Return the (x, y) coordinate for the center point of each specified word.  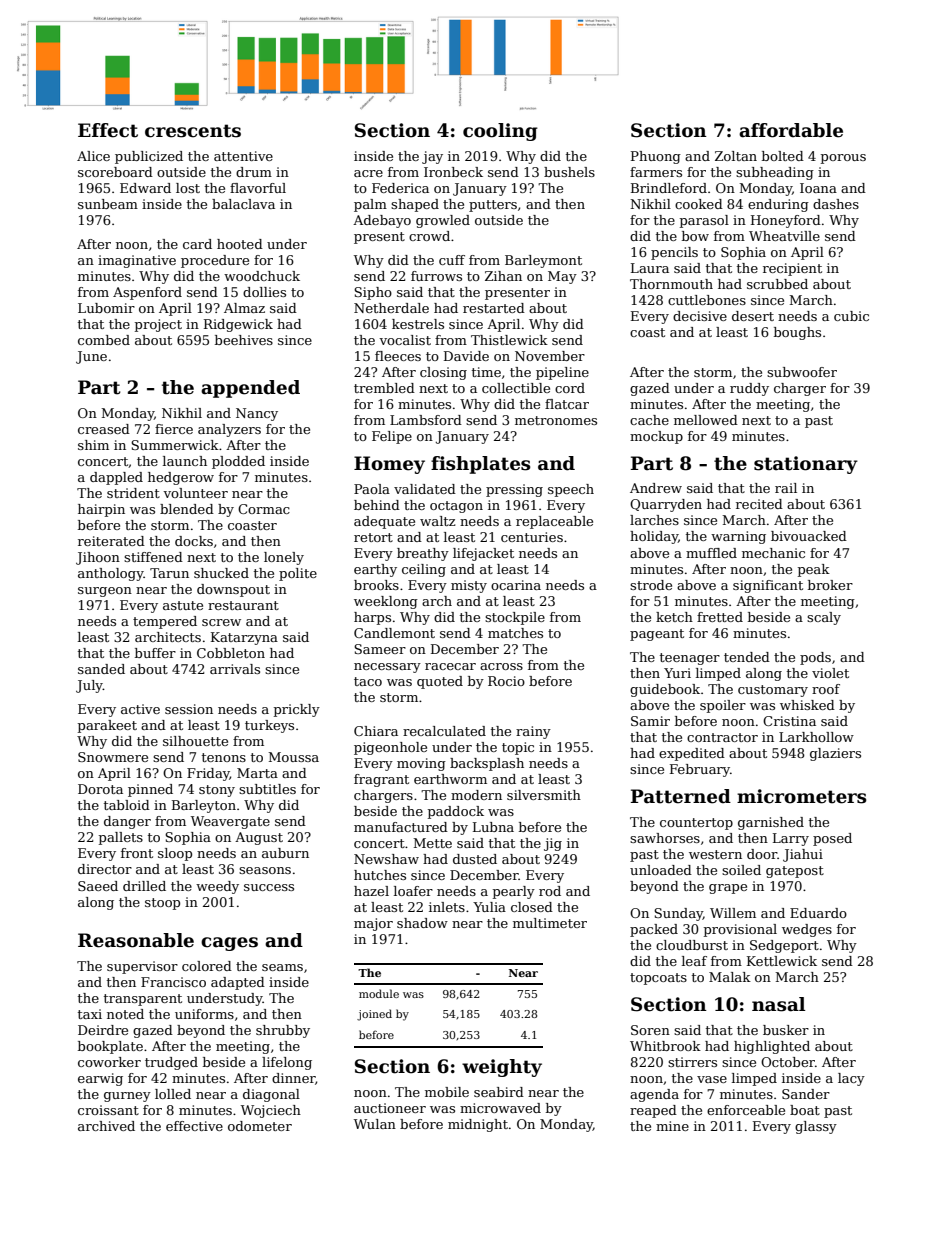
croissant (108, 1110)
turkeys (269, 726)
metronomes (556, 420)
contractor (722, 737)
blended (187, 509)
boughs (797, 333)
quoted (440, 682)
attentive (243, 156)
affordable (791, 130)
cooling (500, 132)
